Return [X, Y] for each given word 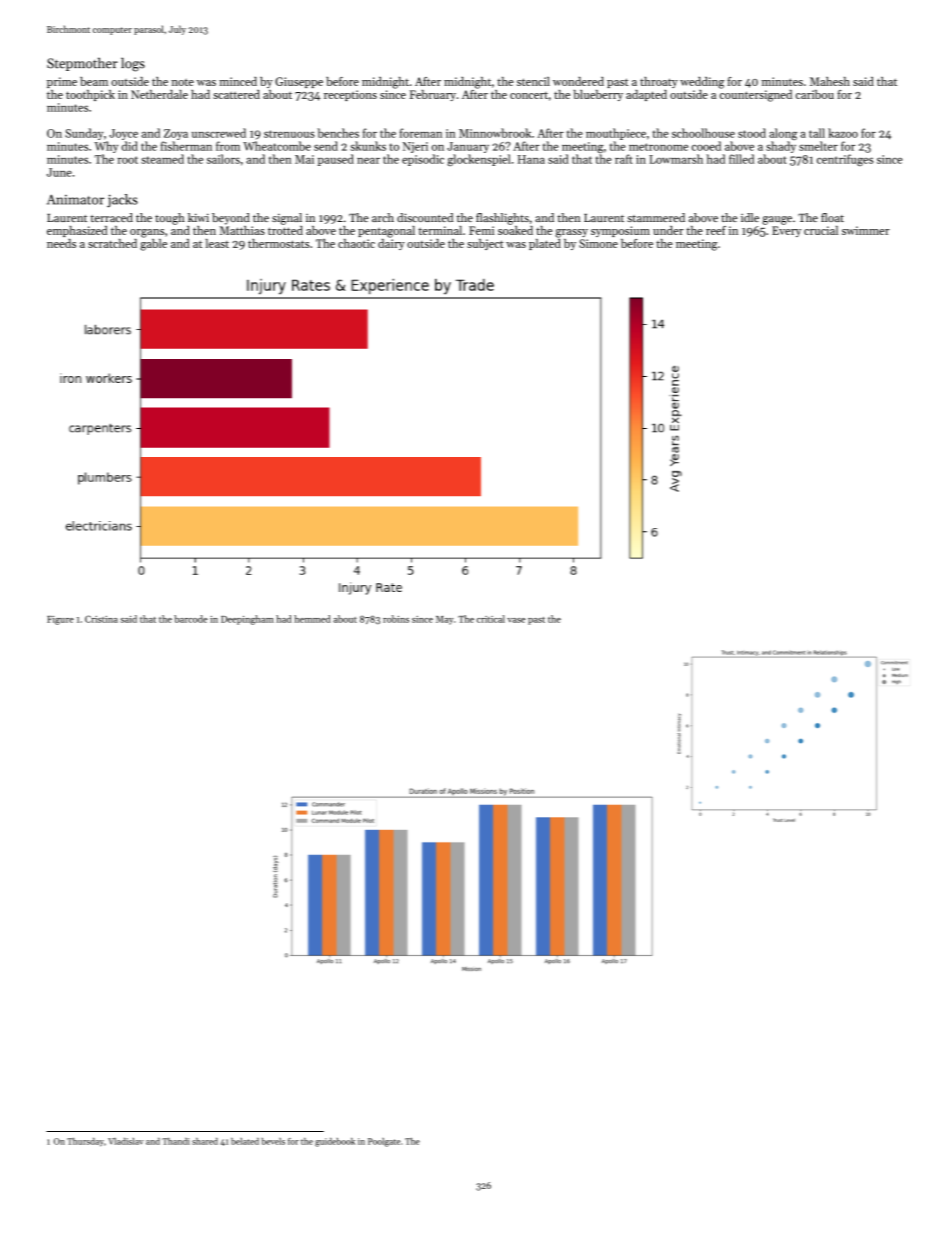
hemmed [312, 619]
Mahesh [830, 81]
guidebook [335, 1142]
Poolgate [384, 1142]
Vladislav [126, 1141]
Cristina [101, 619]
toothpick [90, 95]
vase [516, 620]
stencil [533, 81]
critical [491, 619]
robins [396, 619]
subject [485, 244]
